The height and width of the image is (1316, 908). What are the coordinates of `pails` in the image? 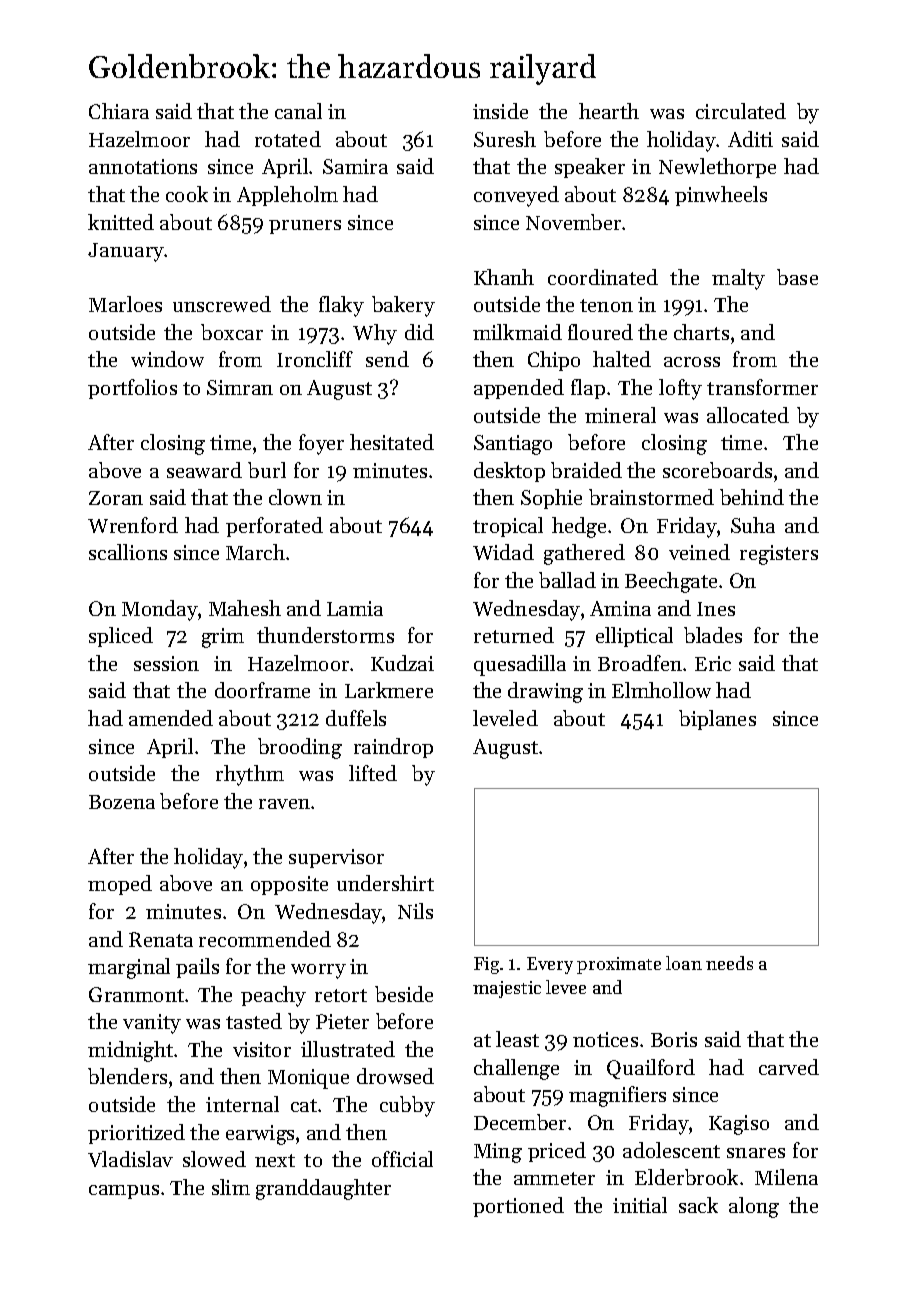 It's located at (197, 968).
